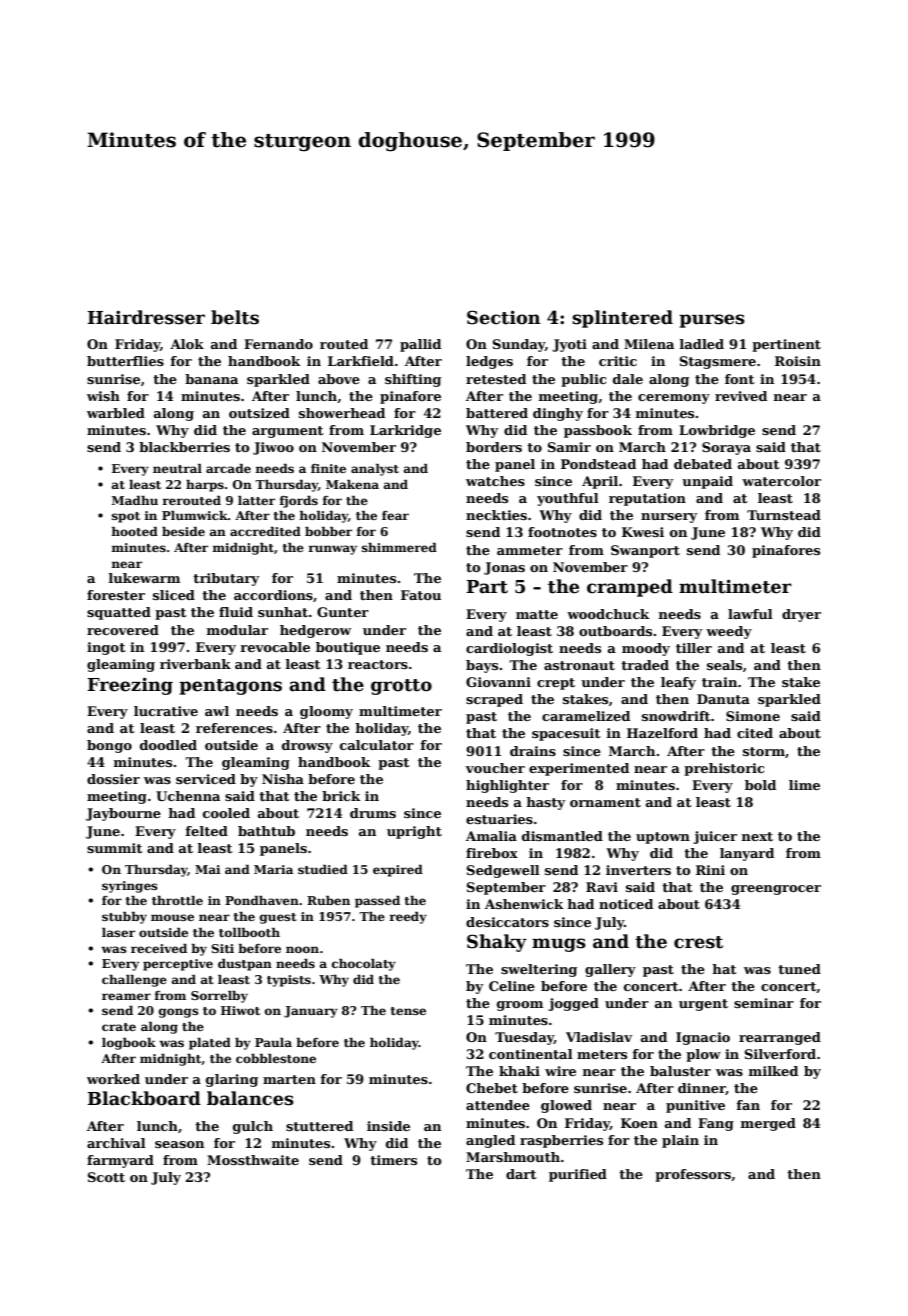  Describe the element at coordinates (643, 532) in the page. I see `Kwesi` at that location.
